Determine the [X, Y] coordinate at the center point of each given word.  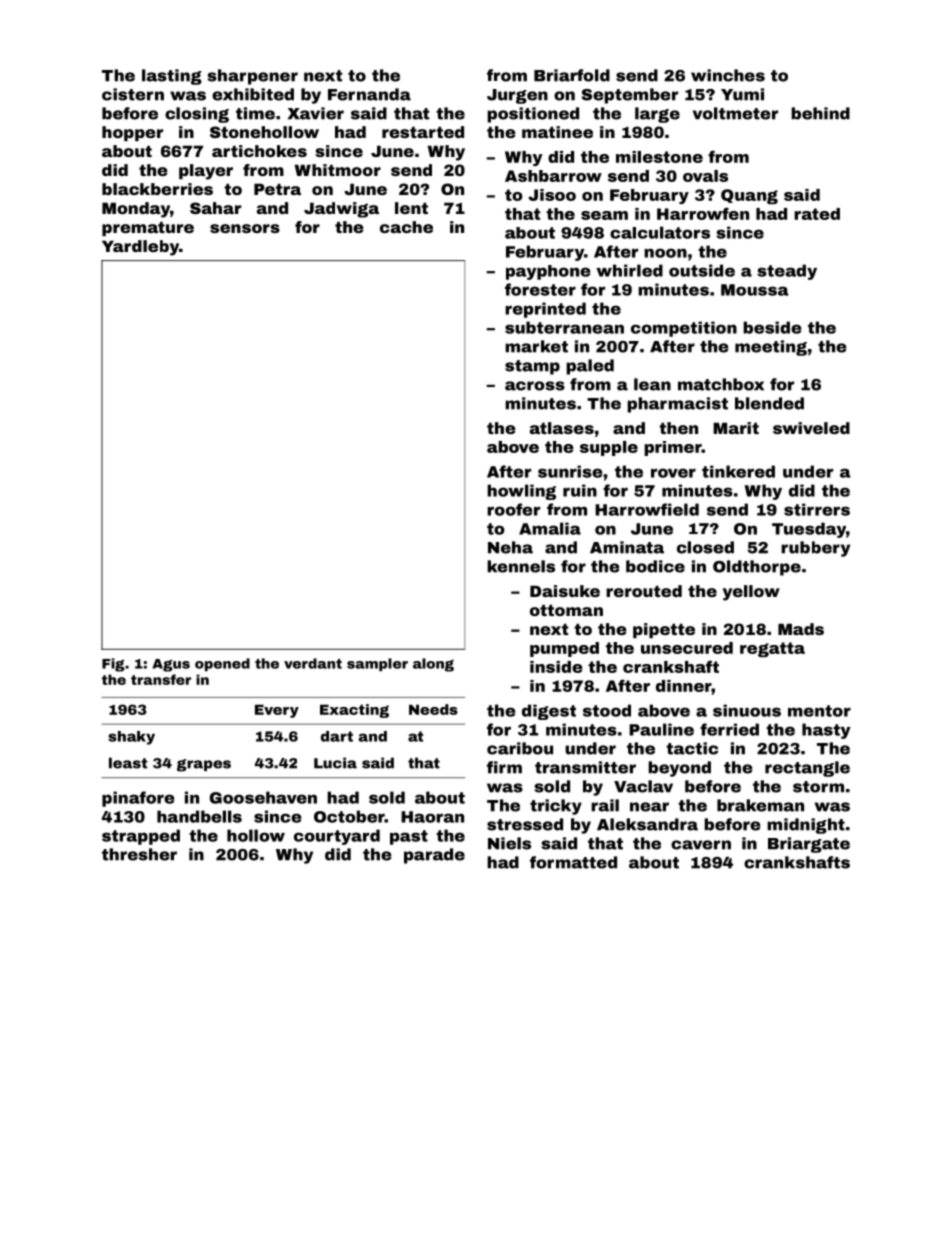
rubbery [815, 549]
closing [197, 115]
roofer [513, 509]
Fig [113, 665]
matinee [557, 132]
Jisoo [552, 195]
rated [817, 214]
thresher [139, 854]
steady [787, 272]
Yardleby [140, 248]
